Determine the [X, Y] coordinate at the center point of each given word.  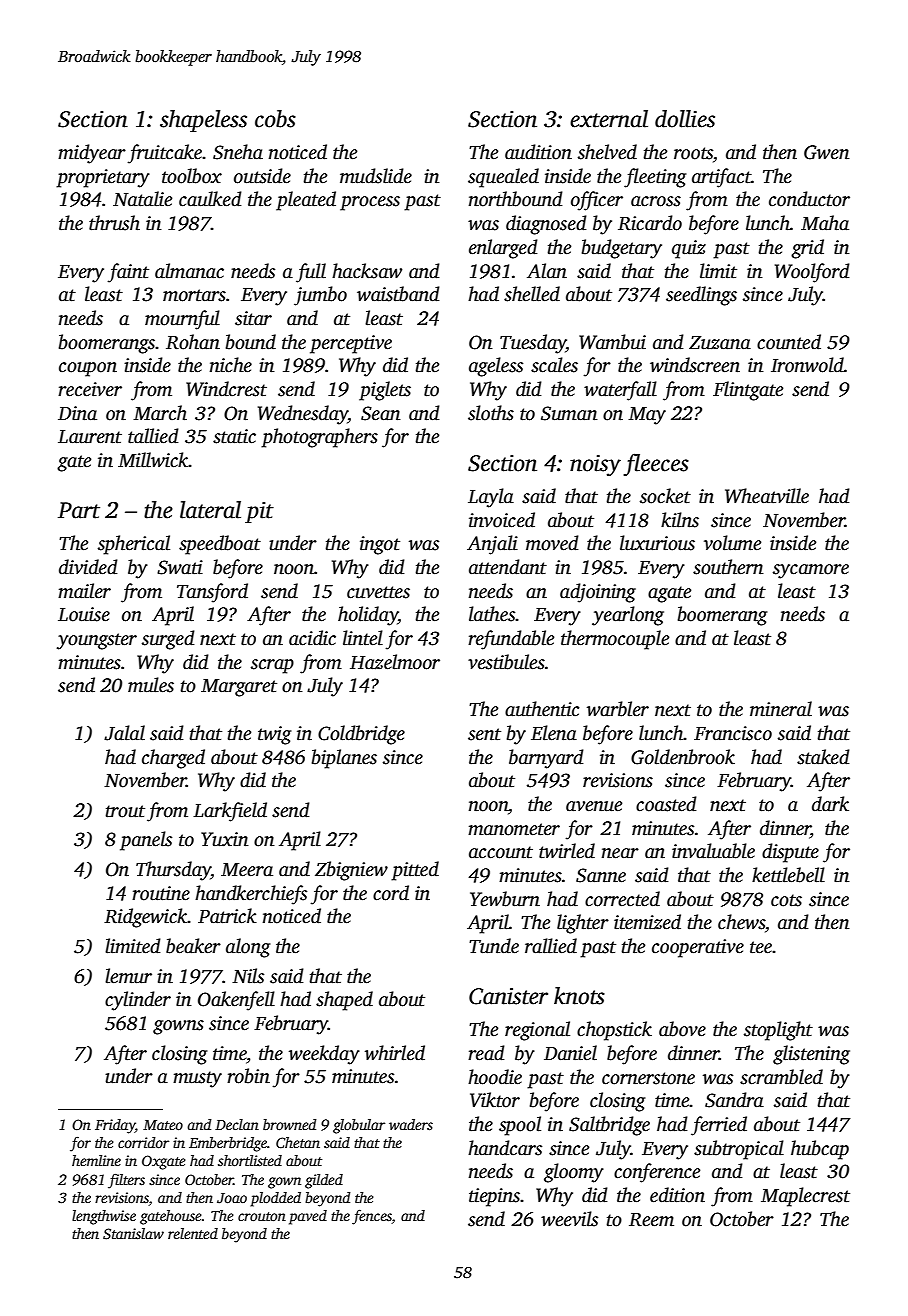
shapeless [203, 121]
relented [193, 1233]
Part [79, 510]
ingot [380, 545]
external [609, 119]
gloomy [574, 1173]
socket [665, 496]
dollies [685, 119]
